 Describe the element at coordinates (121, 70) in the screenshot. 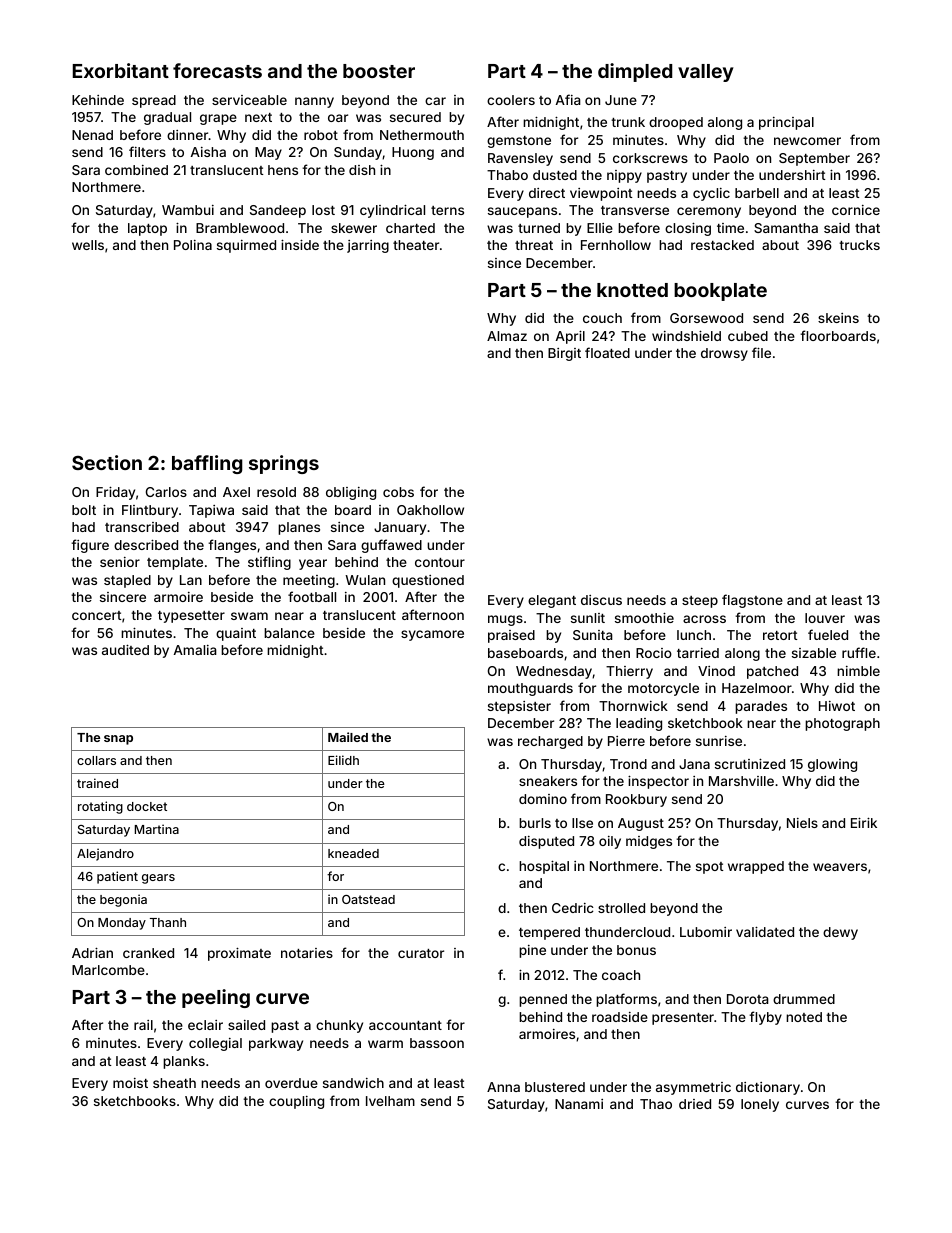

I see `Exorbitant` at that location.
